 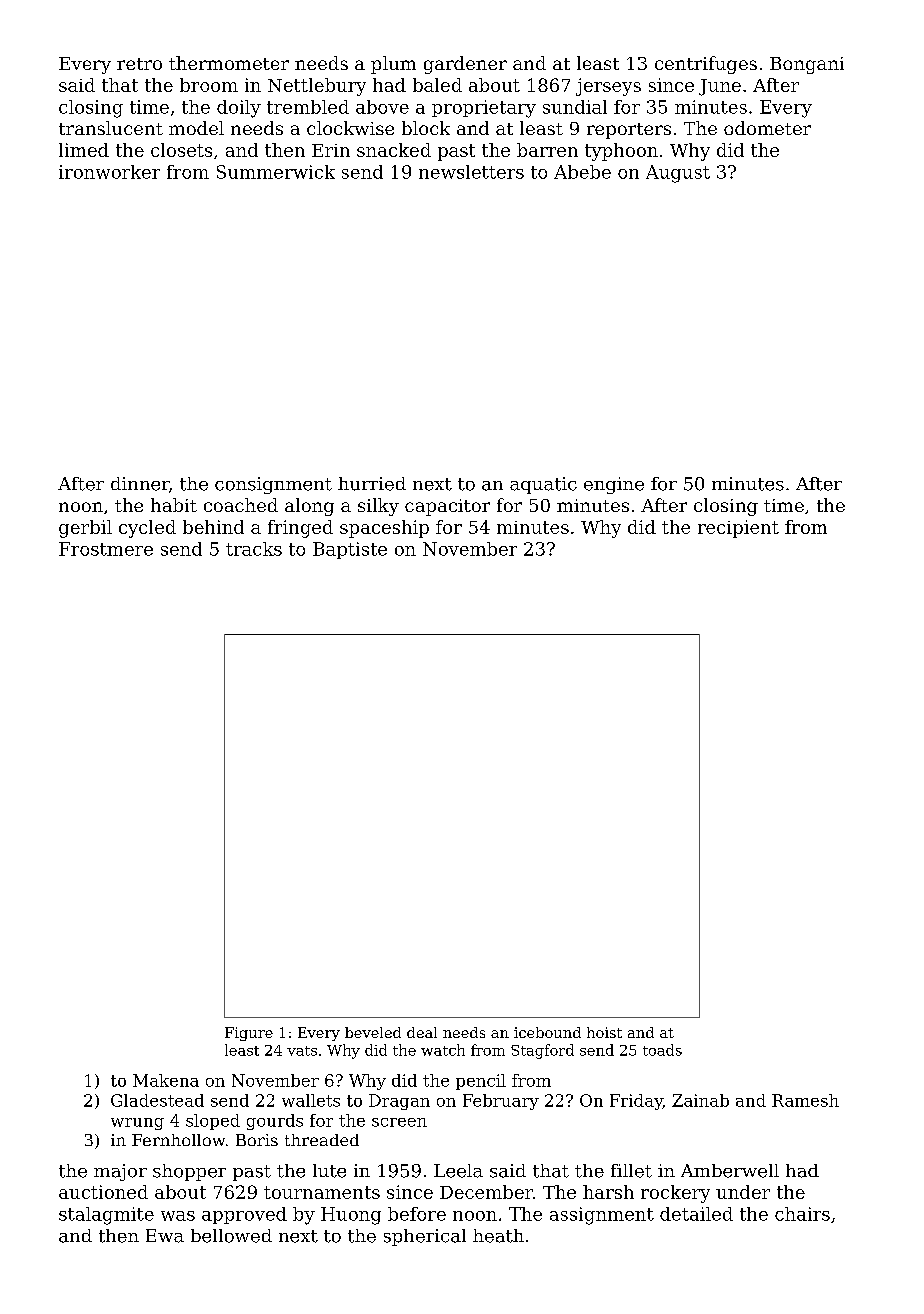 I want to click on engine, so click(x=614, y=485).
